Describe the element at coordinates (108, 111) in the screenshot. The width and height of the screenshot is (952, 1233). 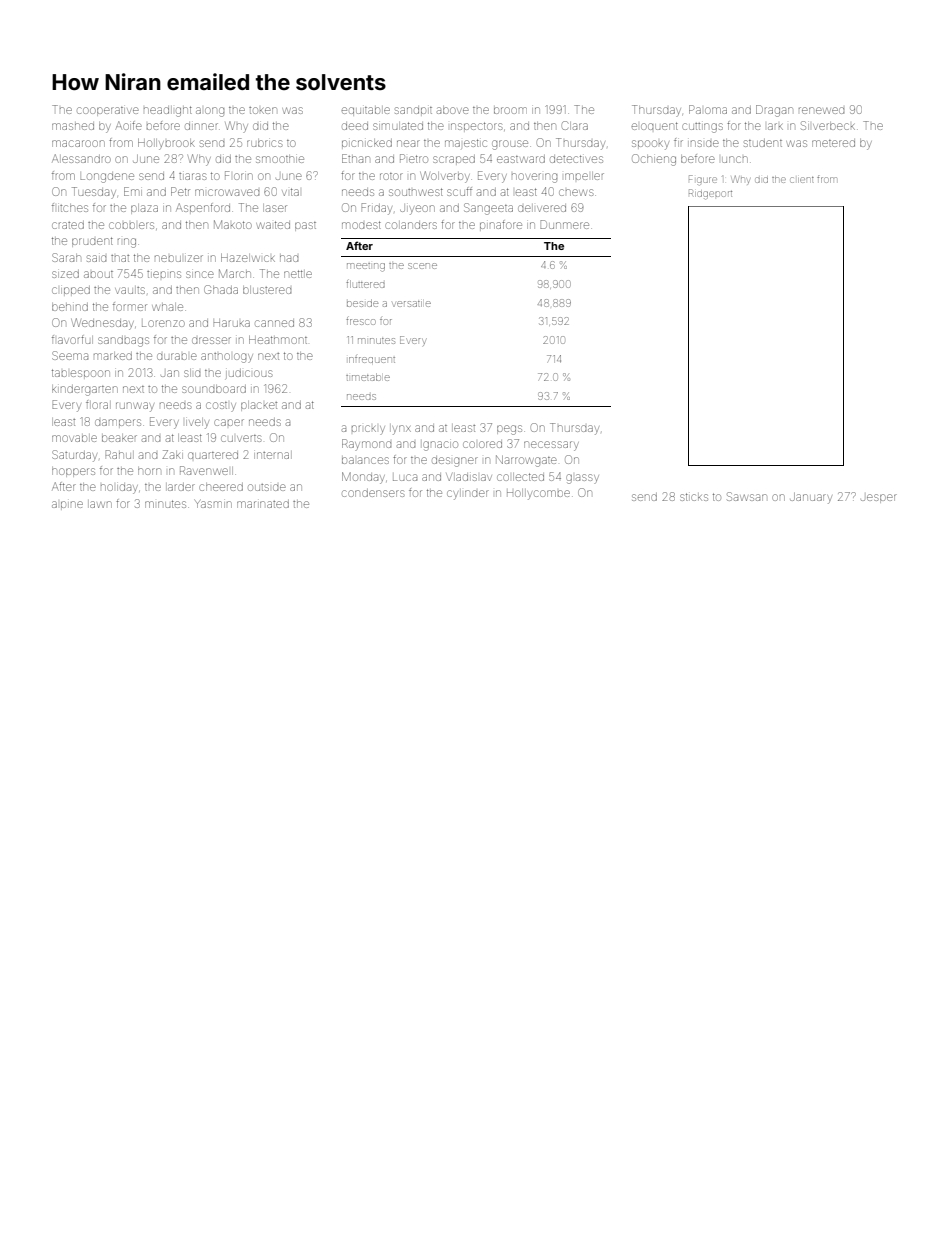
I see `cooperative` at that location.
